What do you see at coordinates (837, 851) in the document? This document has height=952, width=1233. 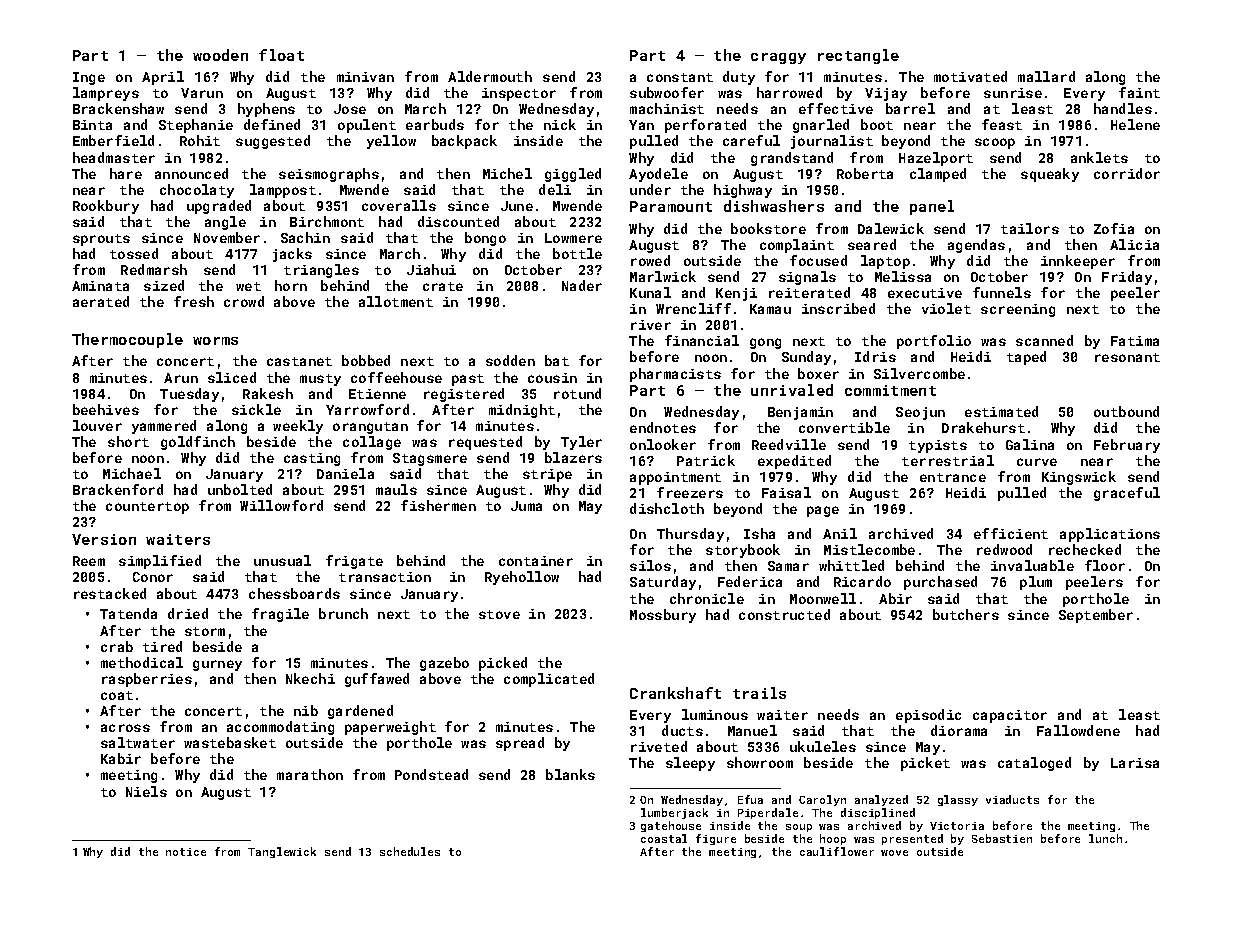 I see `cauliflower` at bounding box center [837, 851].
